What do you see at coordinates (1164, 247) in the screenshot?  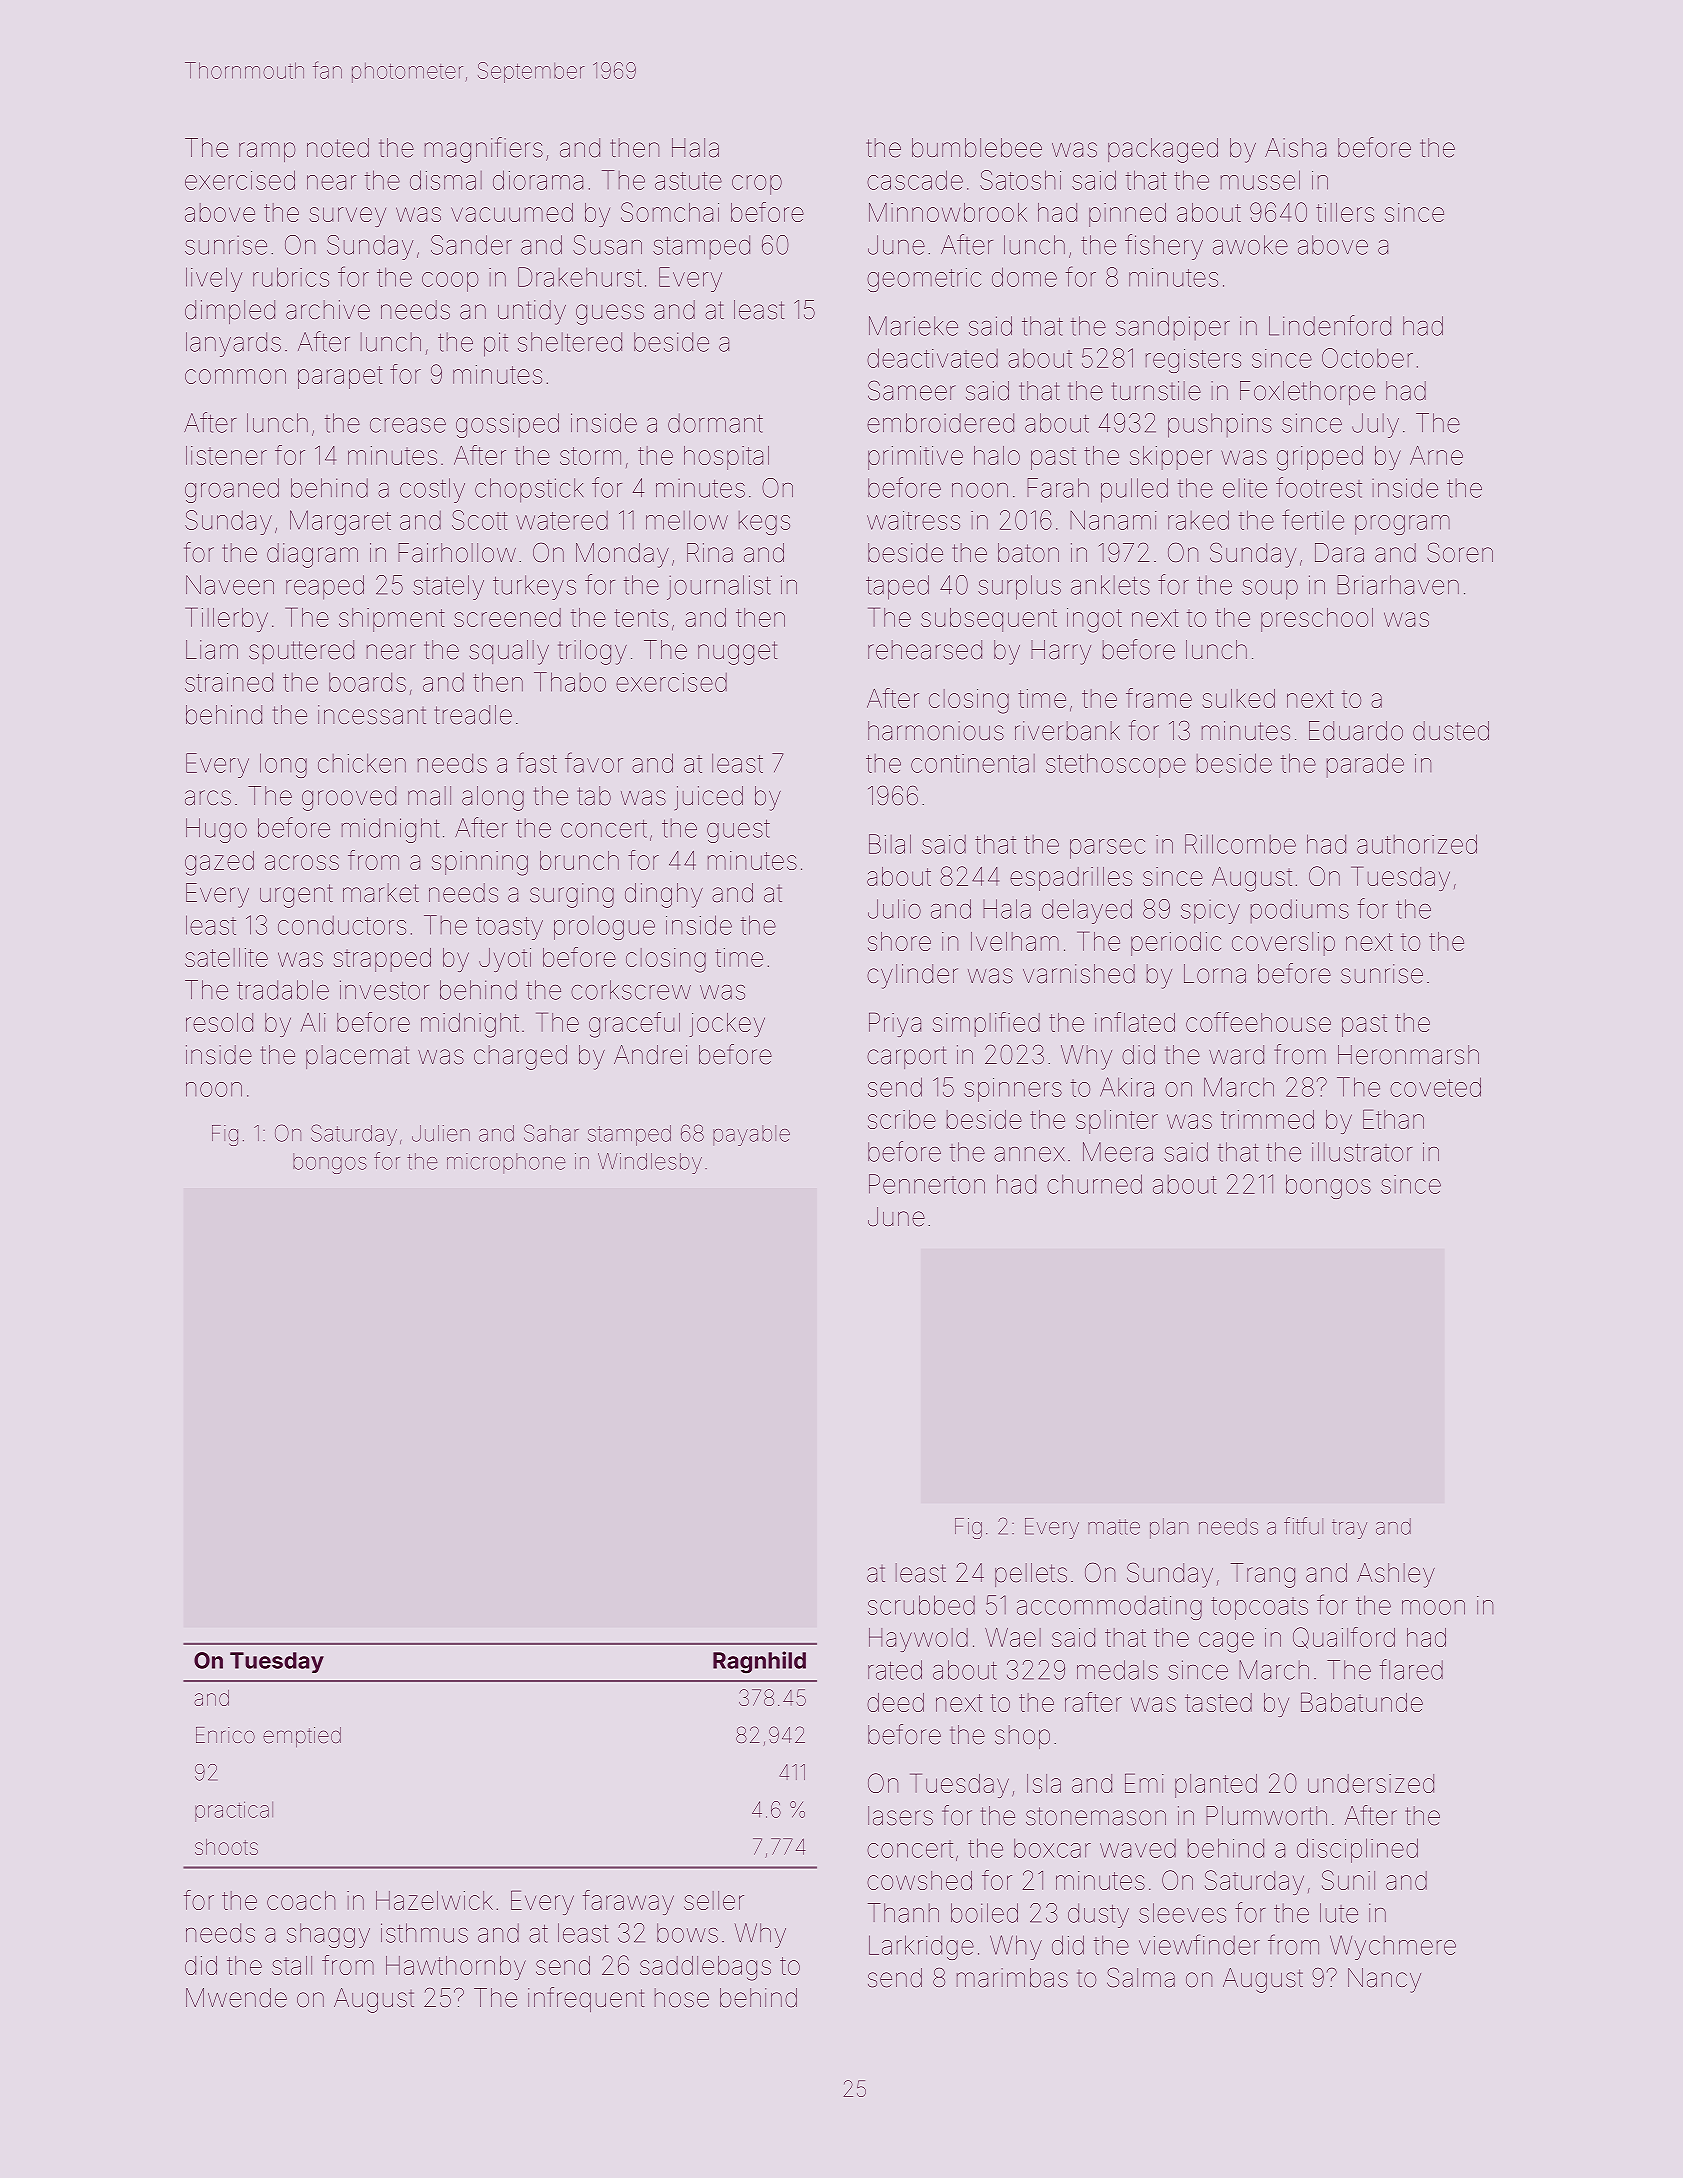 I see `fishery` at bounding box center [1164, 247].
